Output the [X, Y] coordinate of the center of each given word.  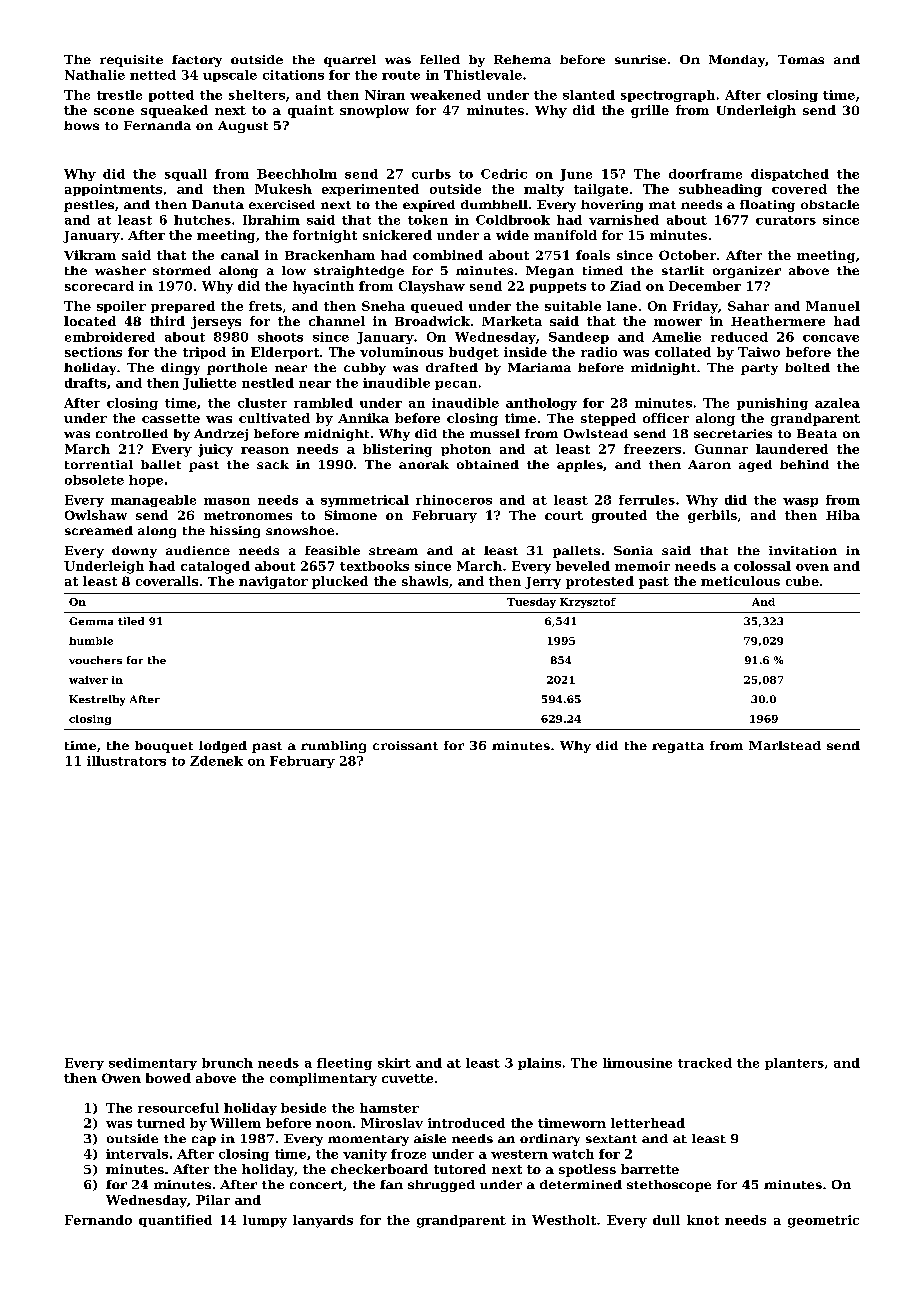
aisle [430, 1138]
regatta [678, 747]
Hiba [843, 515]
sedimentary [153, 1064]
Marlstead [785, 745]
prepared [183, 307]
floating [767, 206]
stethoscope [669, 1186]
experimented [370, 190]
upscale [230, 76]
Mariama [539, 367]
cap [204, 1141]
